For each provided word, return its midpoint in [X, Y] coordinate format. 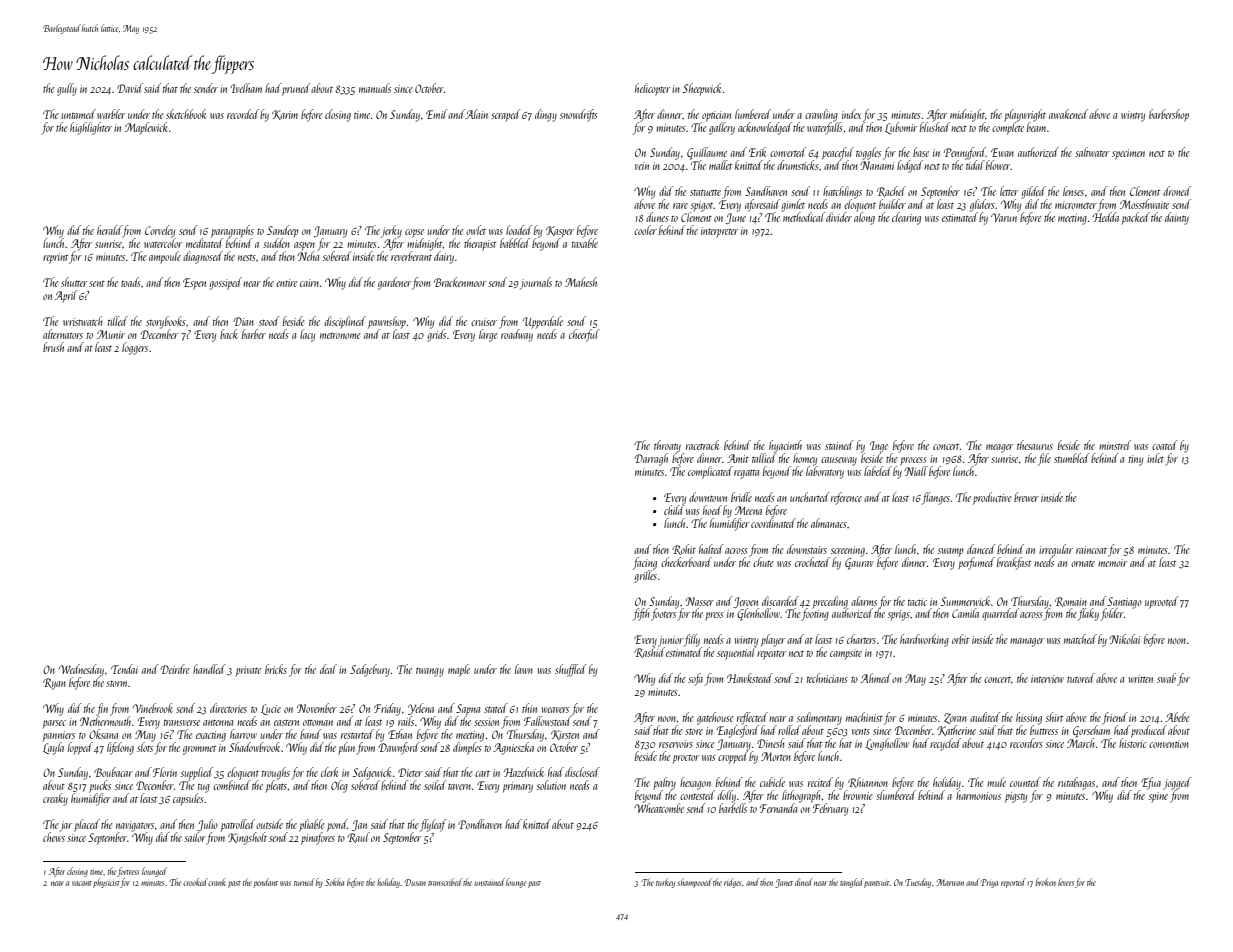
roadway [517, 335]
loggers [135, 348]
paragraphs [232, 231]
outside [269, 824]
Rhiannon [868, 782]
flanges [936, 498]
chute [763, 562]
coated [1165, 445]
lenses [1073, 191]
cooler [645, 230]
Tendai [124, 669]
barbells [733, 808]
